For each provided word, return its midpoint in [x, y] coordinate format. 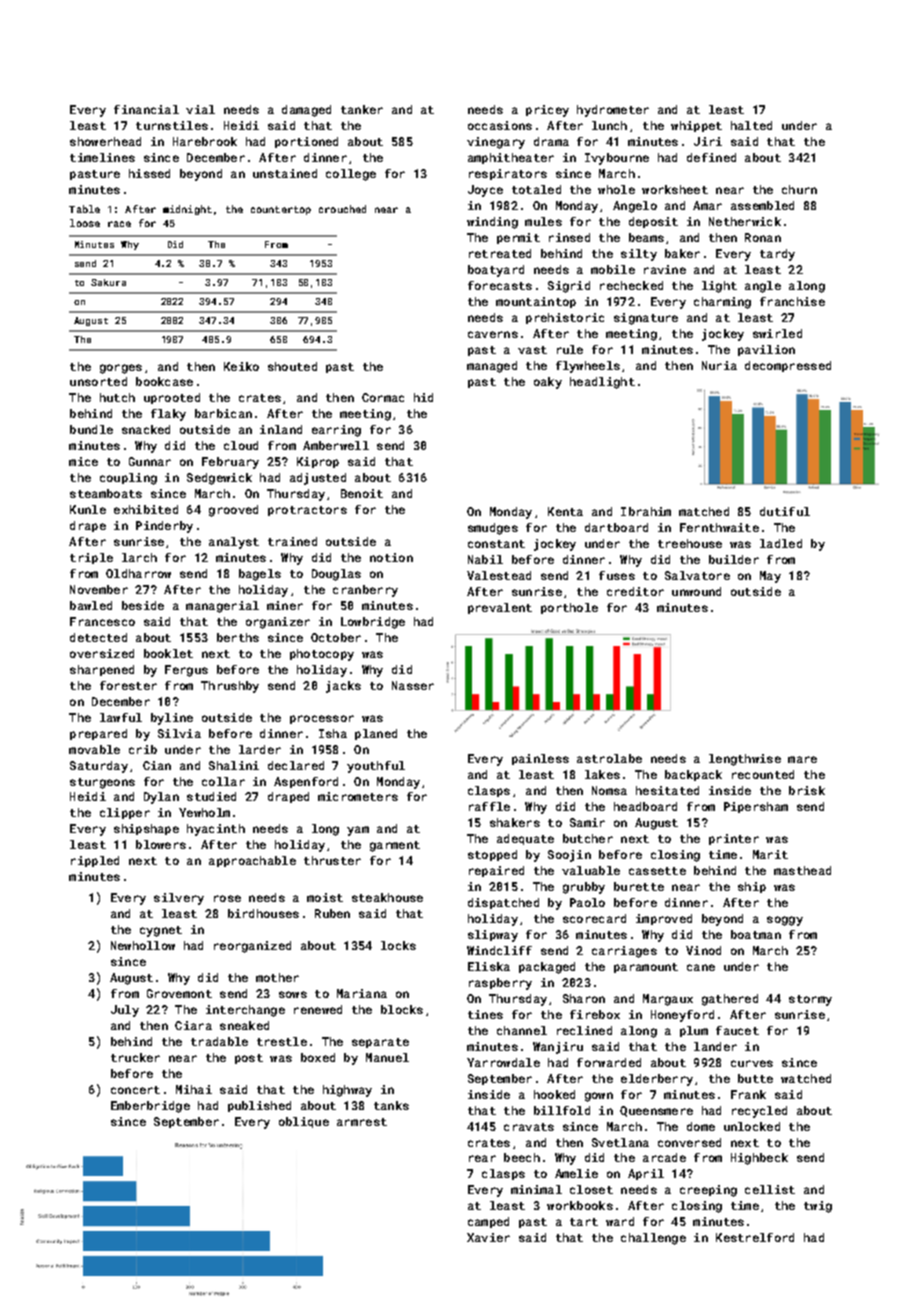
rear [482, 1158]
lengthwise [745, 760]
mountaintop [536, 302]
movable [94, 749]
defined [711, 157]
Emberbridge [150, 1107]
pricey [547, 111]
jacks [343, 687]
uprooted [172, 398]
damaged [306, 111]
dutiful [785, 511]
